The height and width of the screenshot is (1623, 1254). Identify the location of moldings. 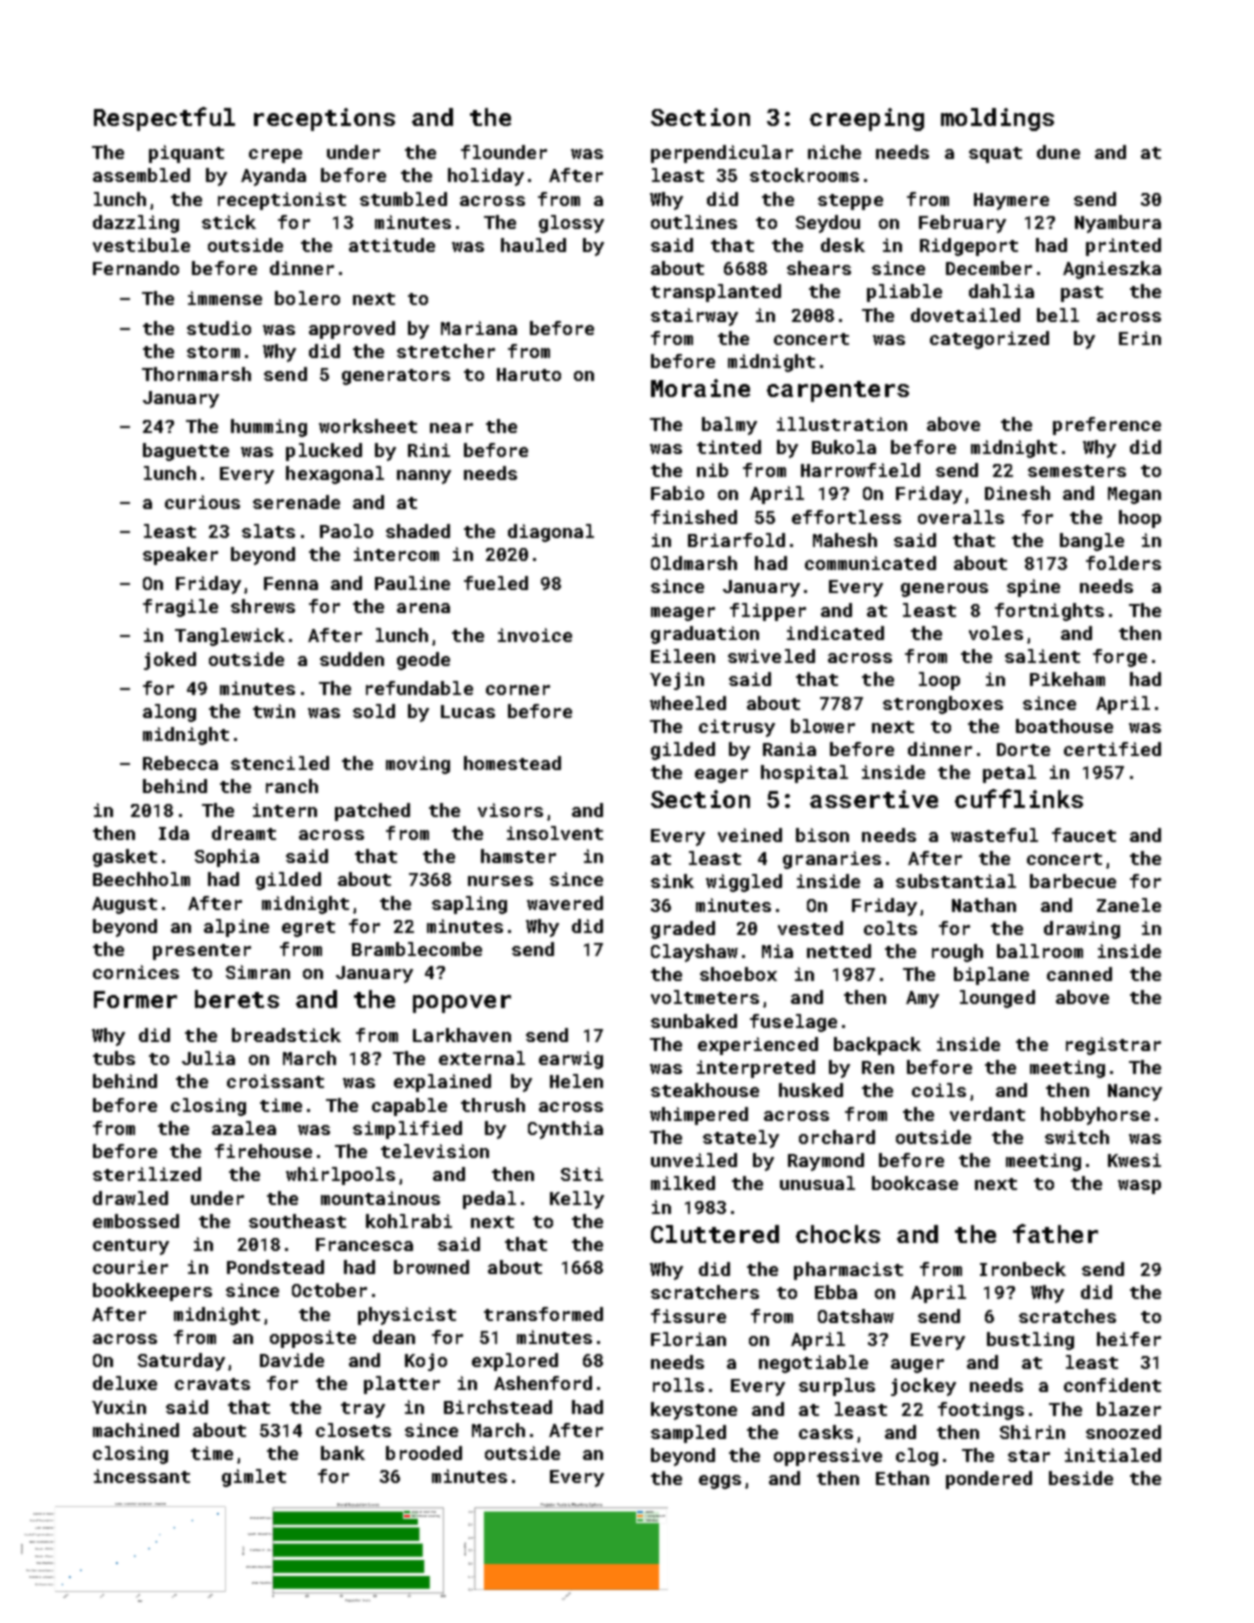
(997, 119).
